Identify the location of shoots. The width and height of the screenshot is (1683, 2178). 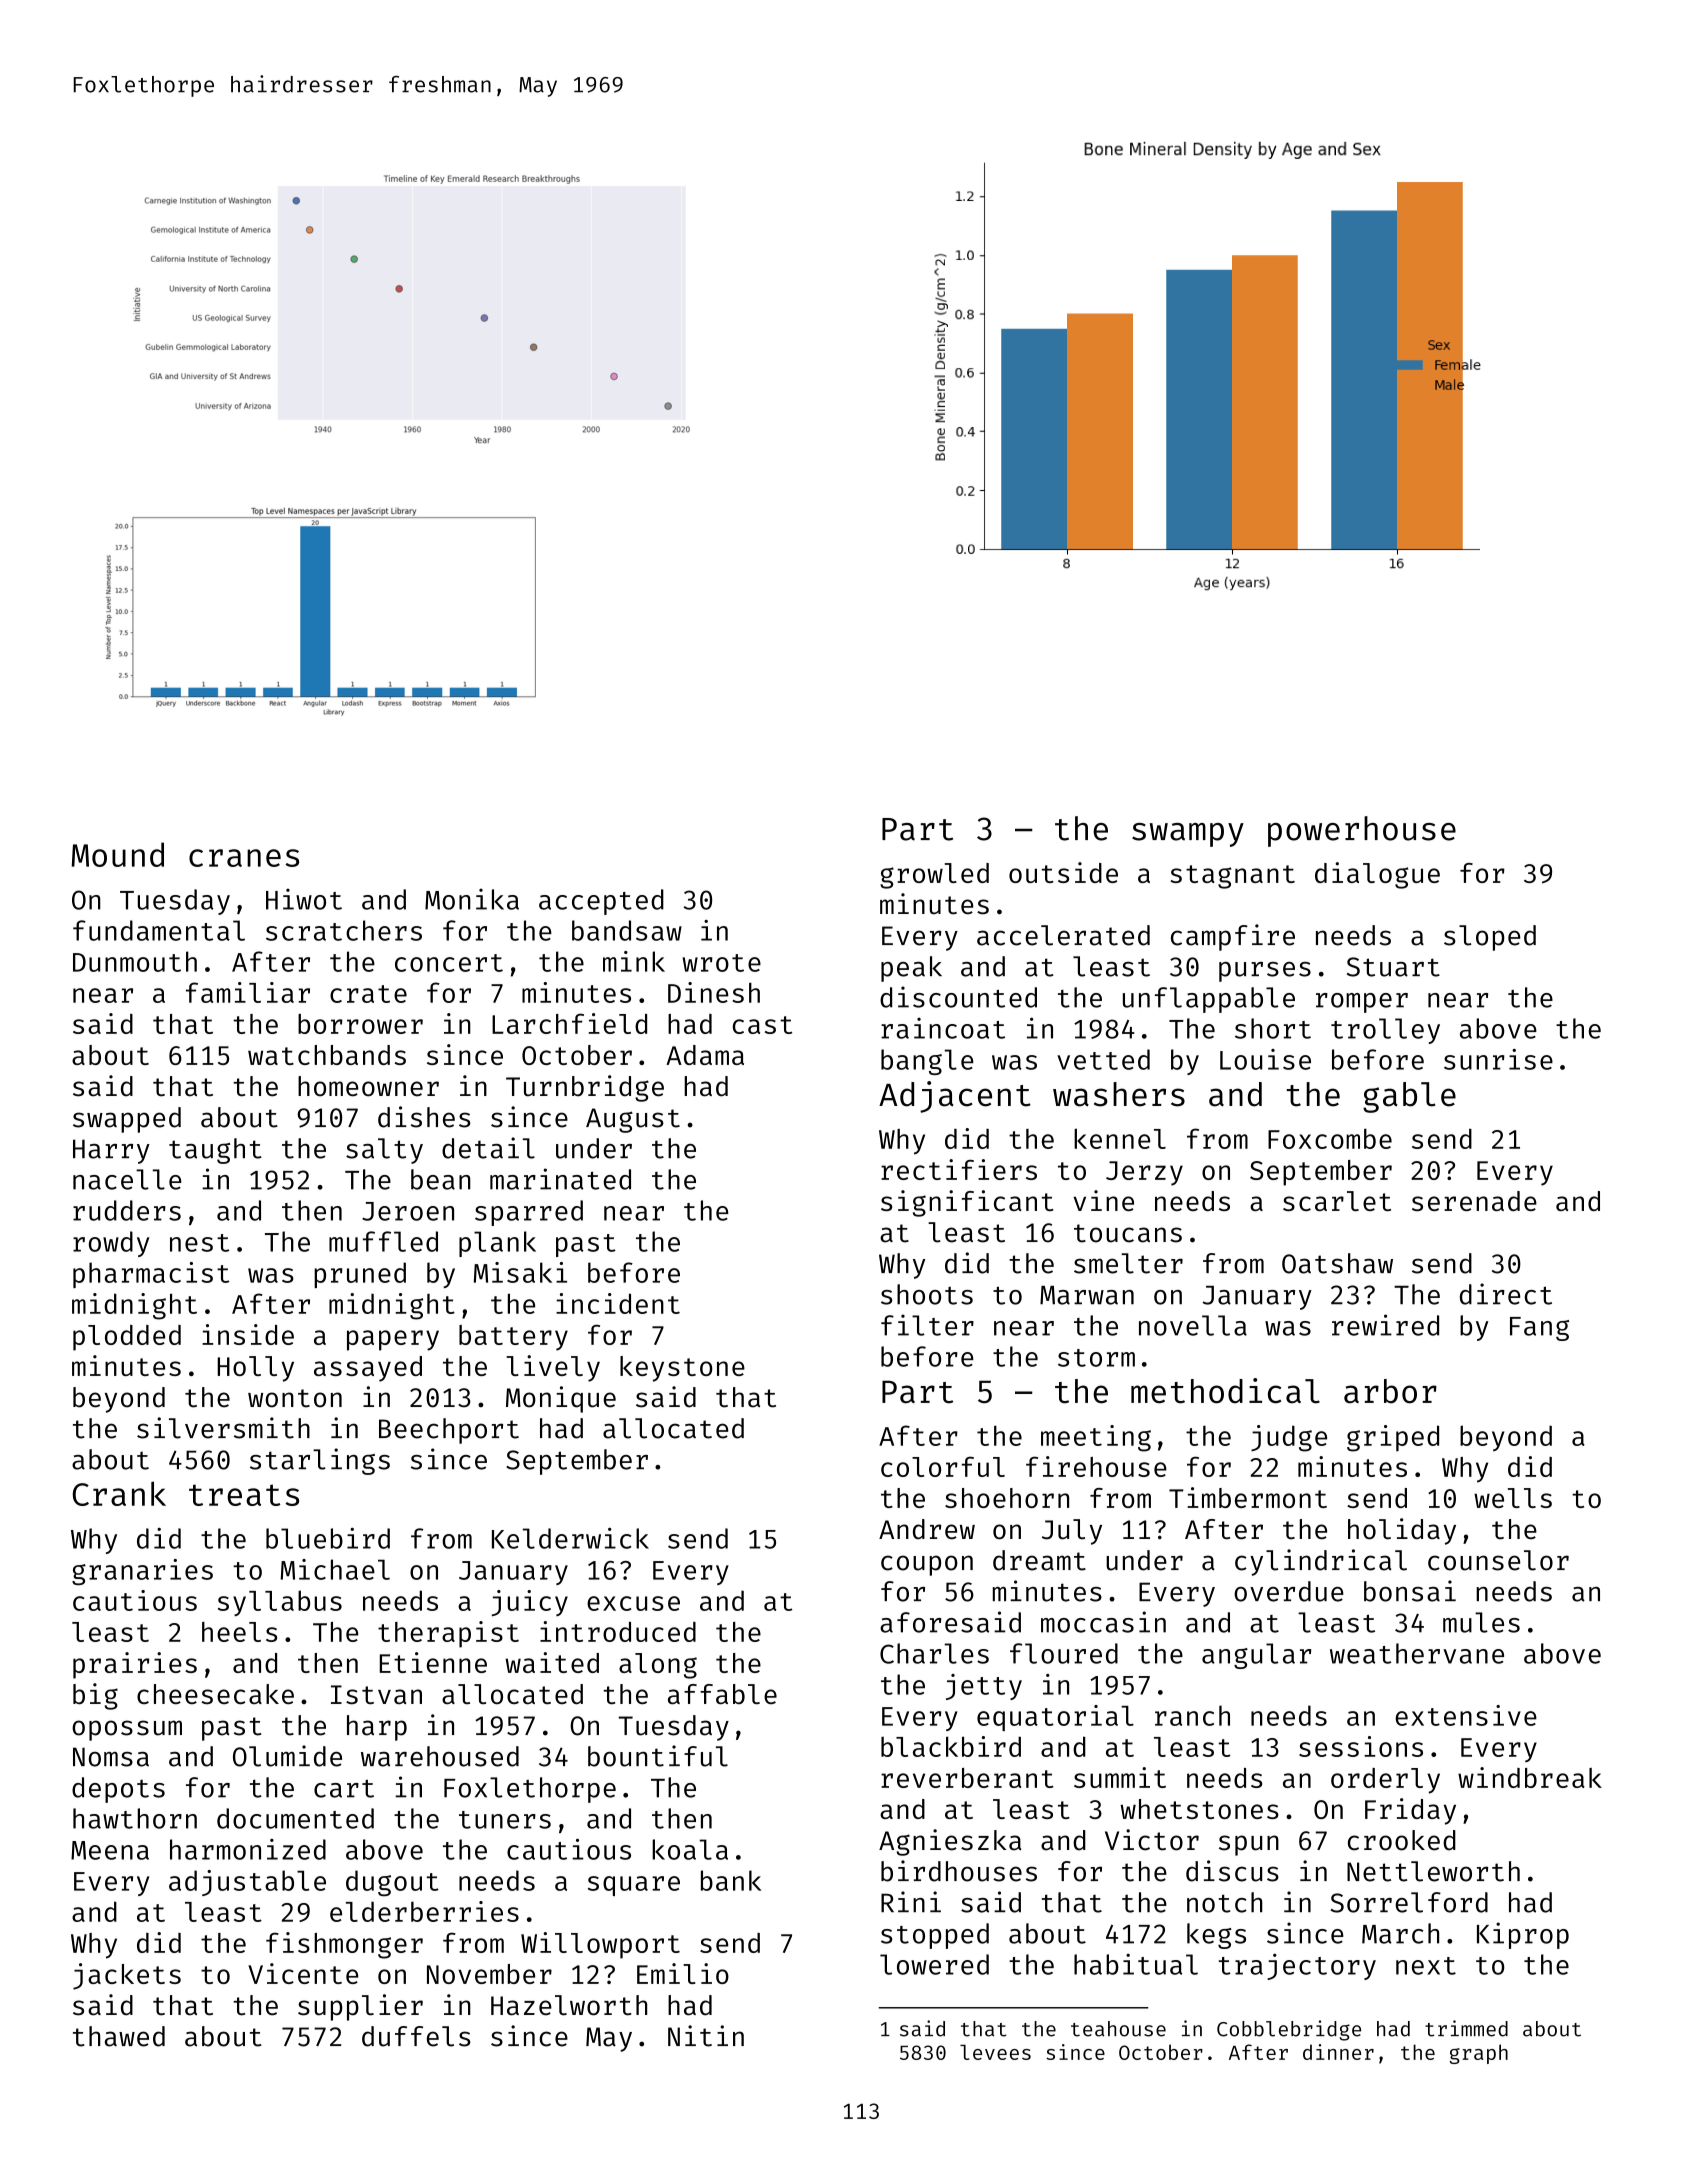
(927, 1294).
